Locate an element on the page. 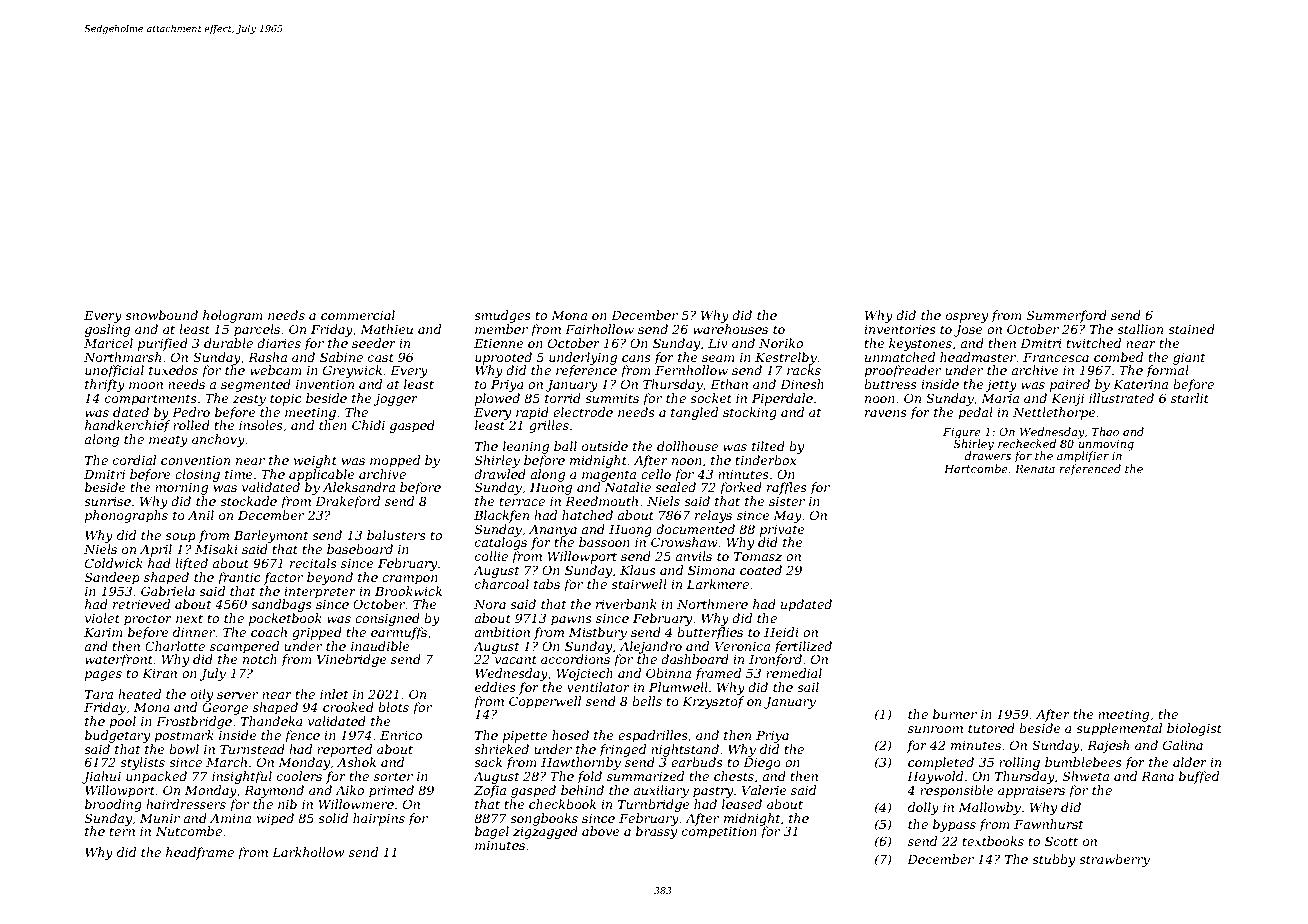 The image size is (1308, 924). Heidi is located at coordinates (781, 632).
